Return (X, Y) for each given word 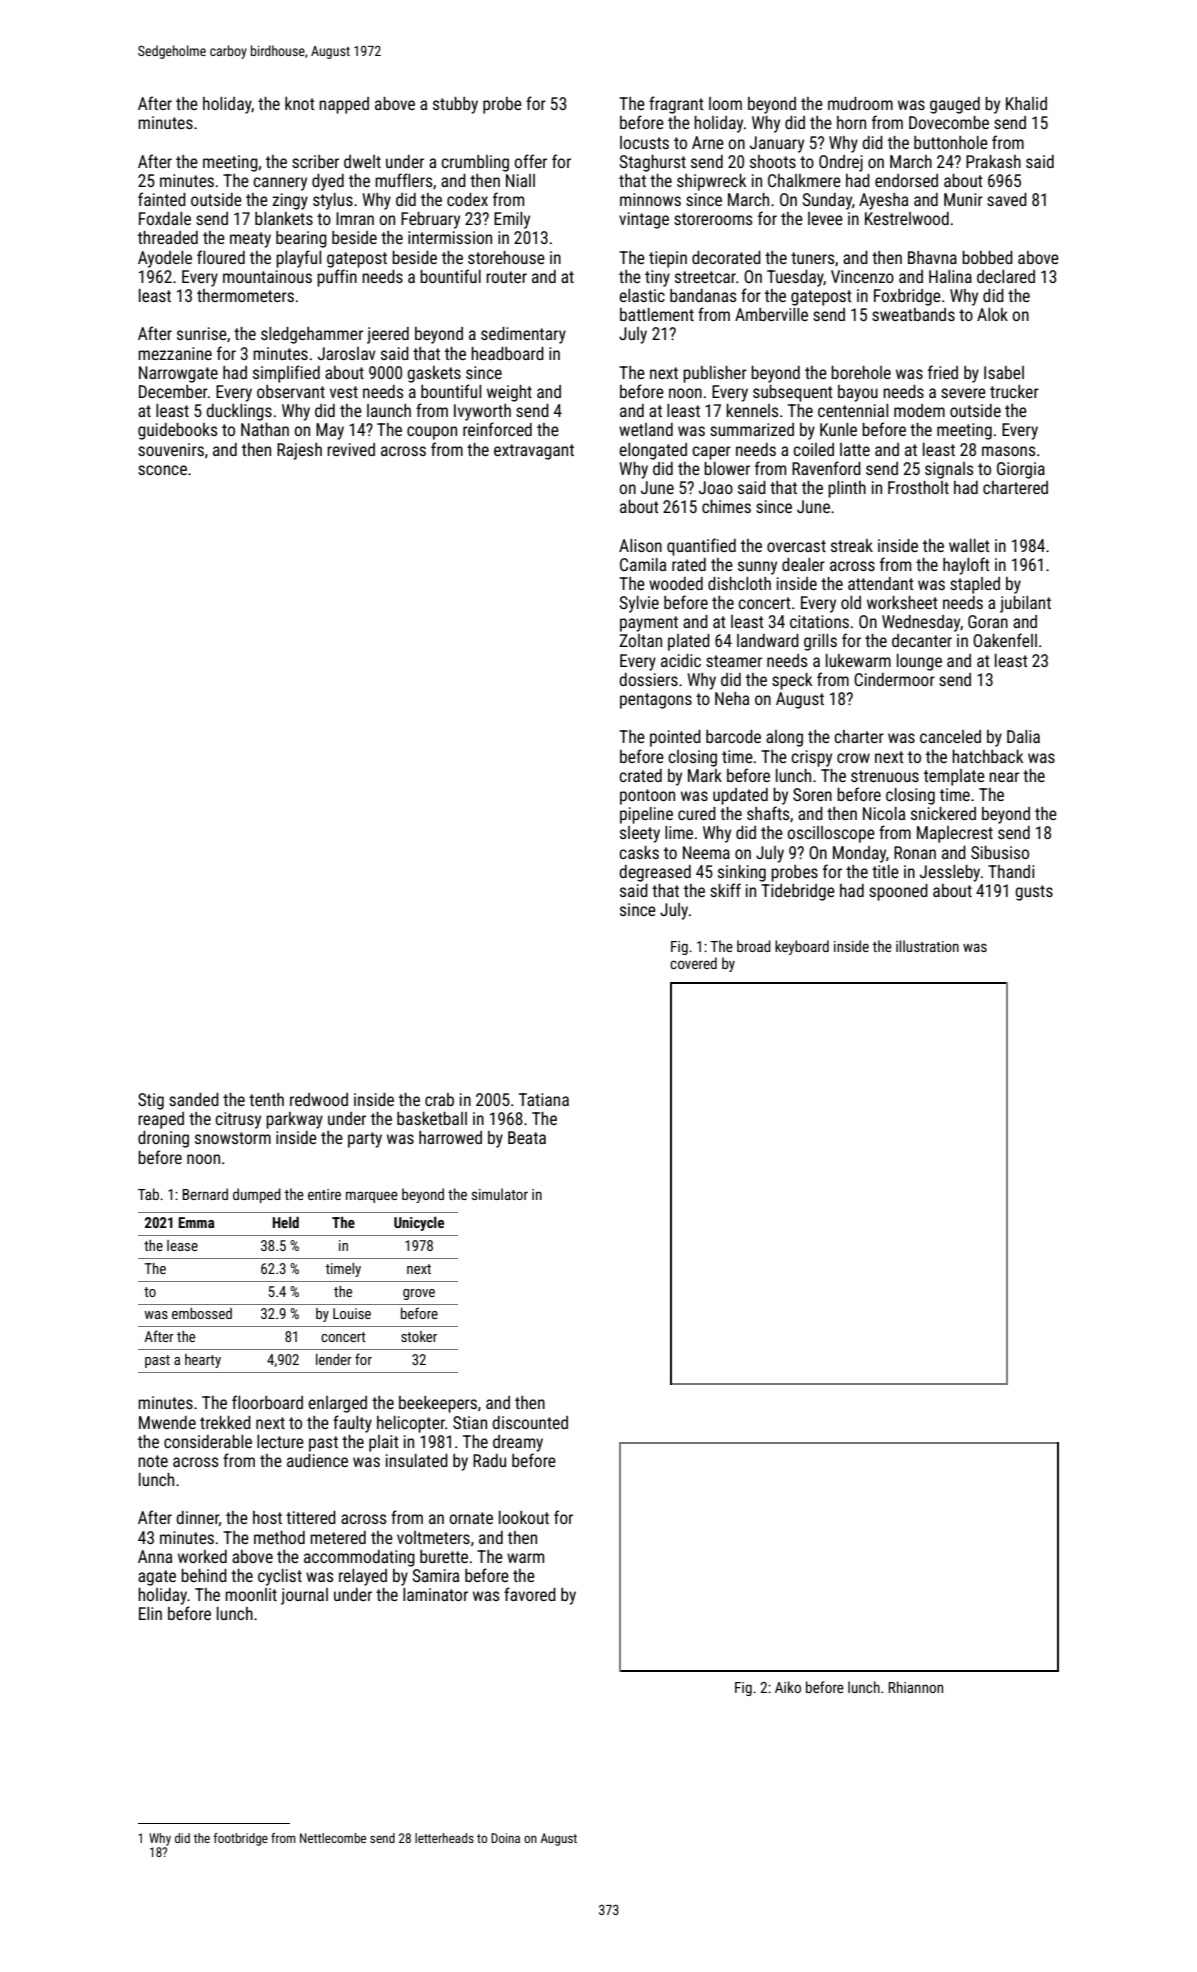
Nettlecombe (333, 1838)
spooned (898, 892)
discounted (530, 1422)
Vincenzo (862, 276)
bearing (301, 239)
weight (509, 393)
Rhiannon (916, 1687)
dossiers (648, 679)
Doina (505, 1838)
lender (334, 1359)
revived (351, 449)
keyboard (802, 947)
